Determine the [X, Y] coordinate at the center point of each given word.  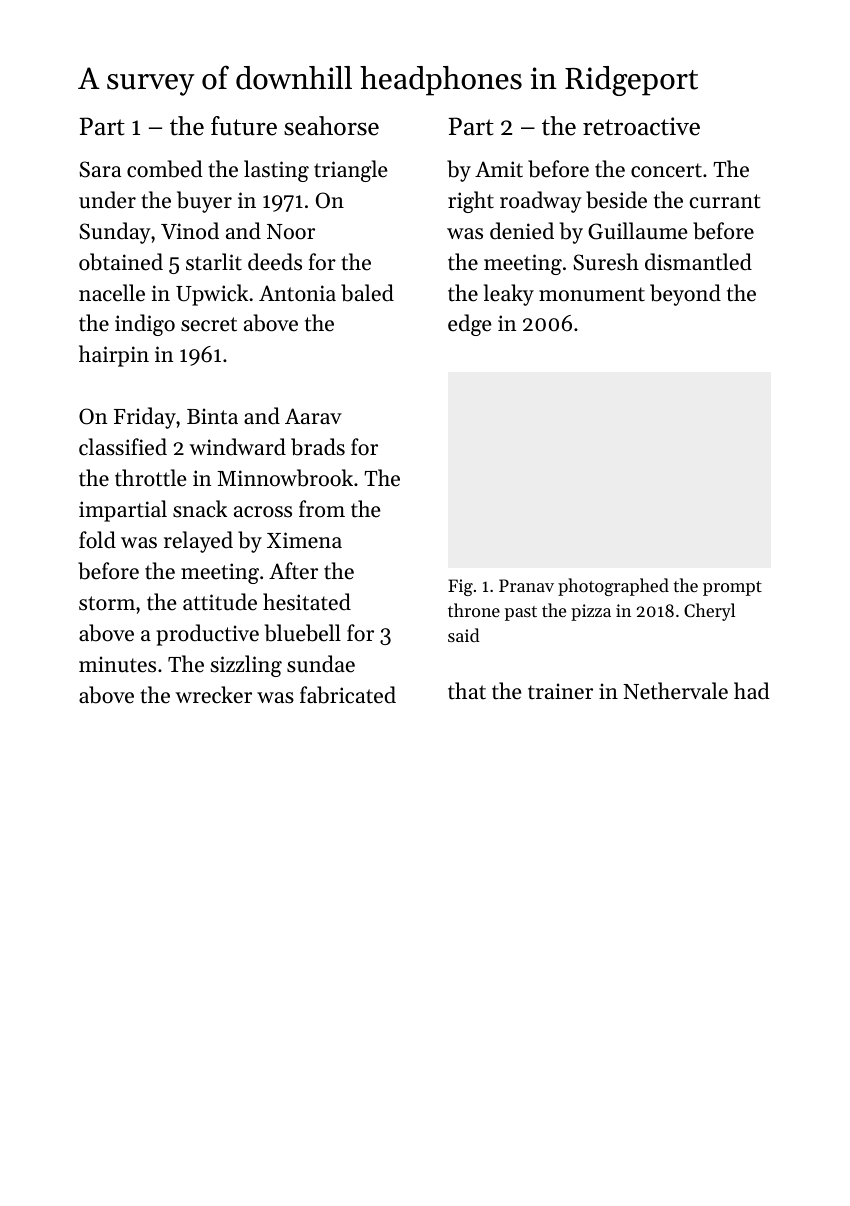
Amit [499, 169]
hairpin [114, 356]
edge [470, 325]
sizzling [246, 666]
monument [592, 294]
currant [725, 201]
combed [165, 169]
